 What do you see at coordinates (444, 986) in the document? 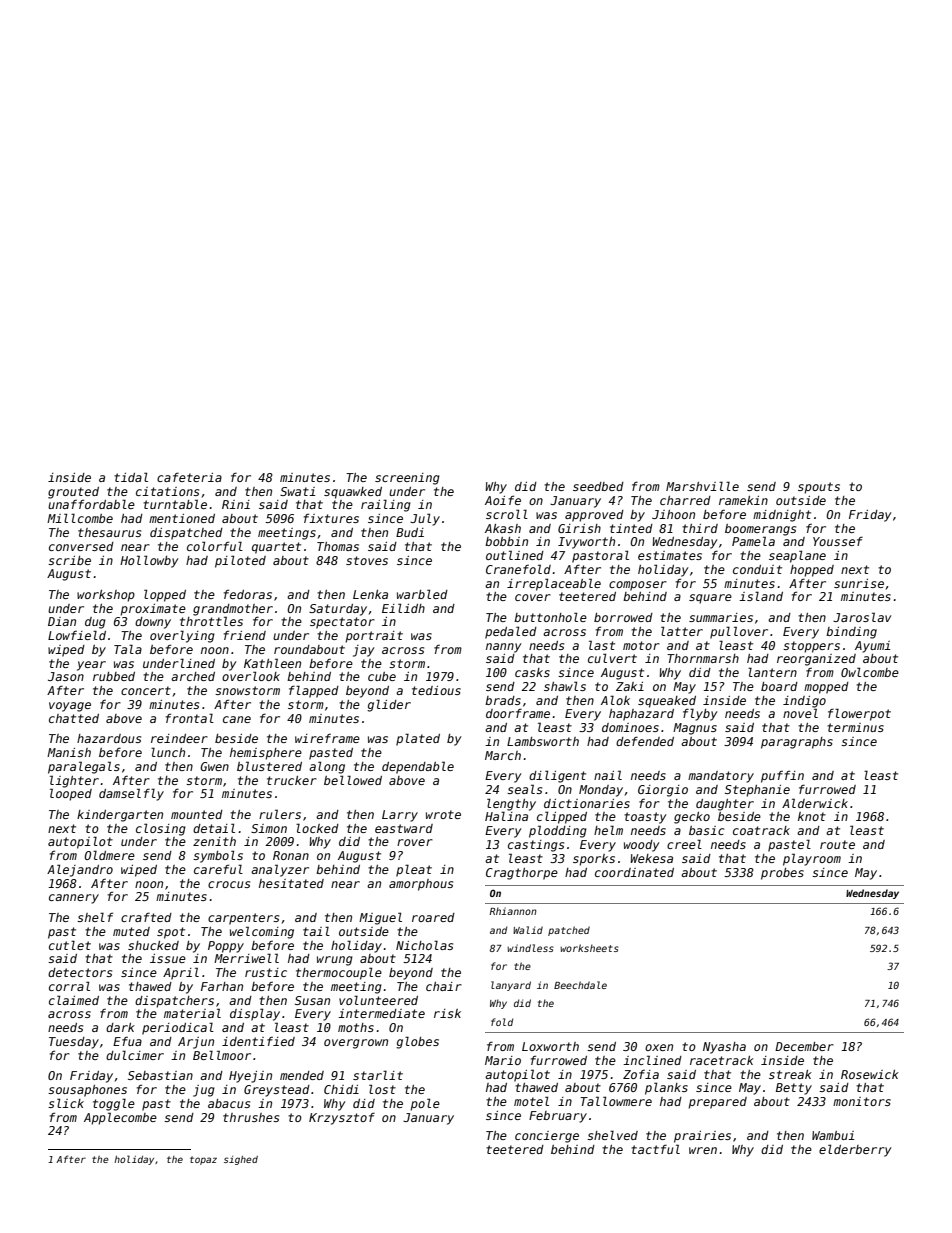
I see `chair` at bounding box center [444, 986].
